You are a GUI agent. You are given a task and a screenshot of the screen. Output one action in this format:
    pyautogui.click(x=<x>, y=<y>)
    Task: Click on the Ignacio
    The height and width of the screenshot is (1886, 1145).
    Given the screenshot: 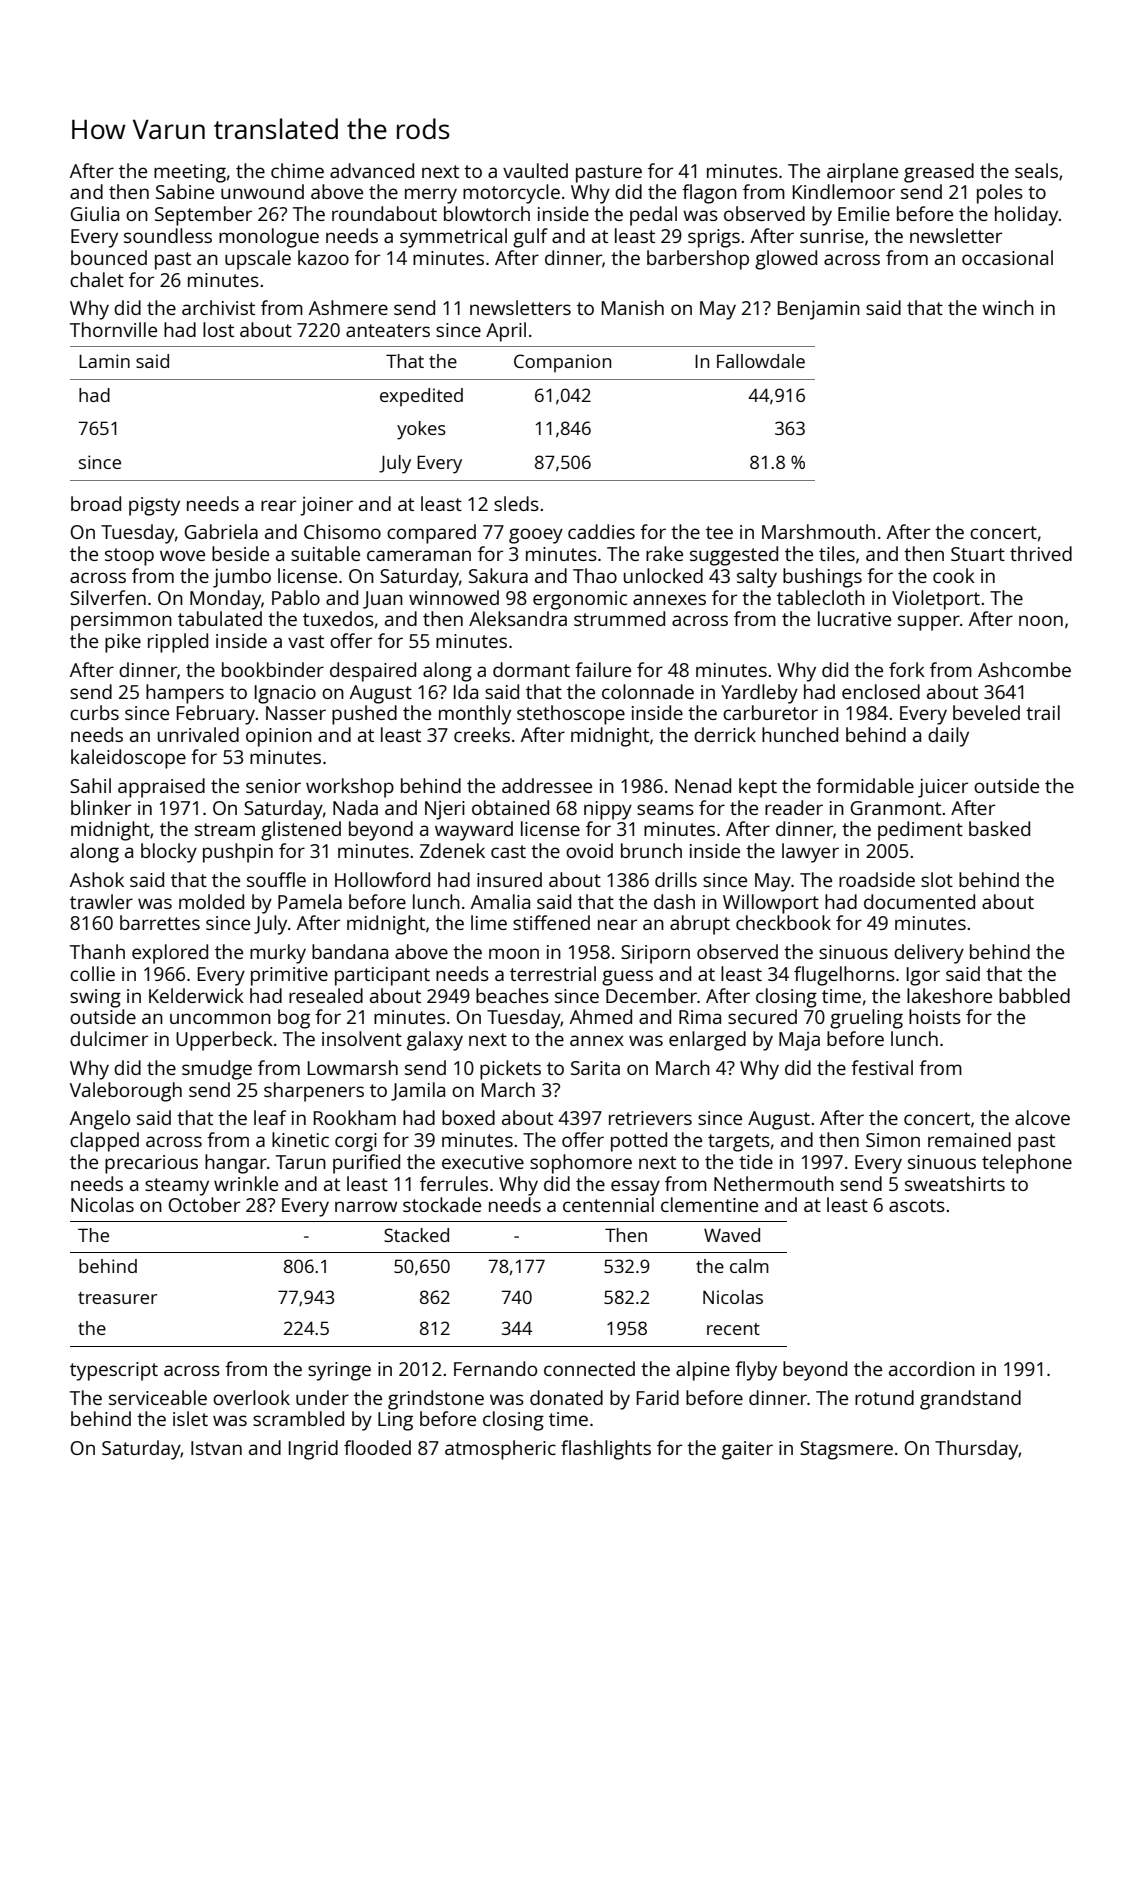 What is the action you would take?
    pyautogui.click(x=285, y=694)
